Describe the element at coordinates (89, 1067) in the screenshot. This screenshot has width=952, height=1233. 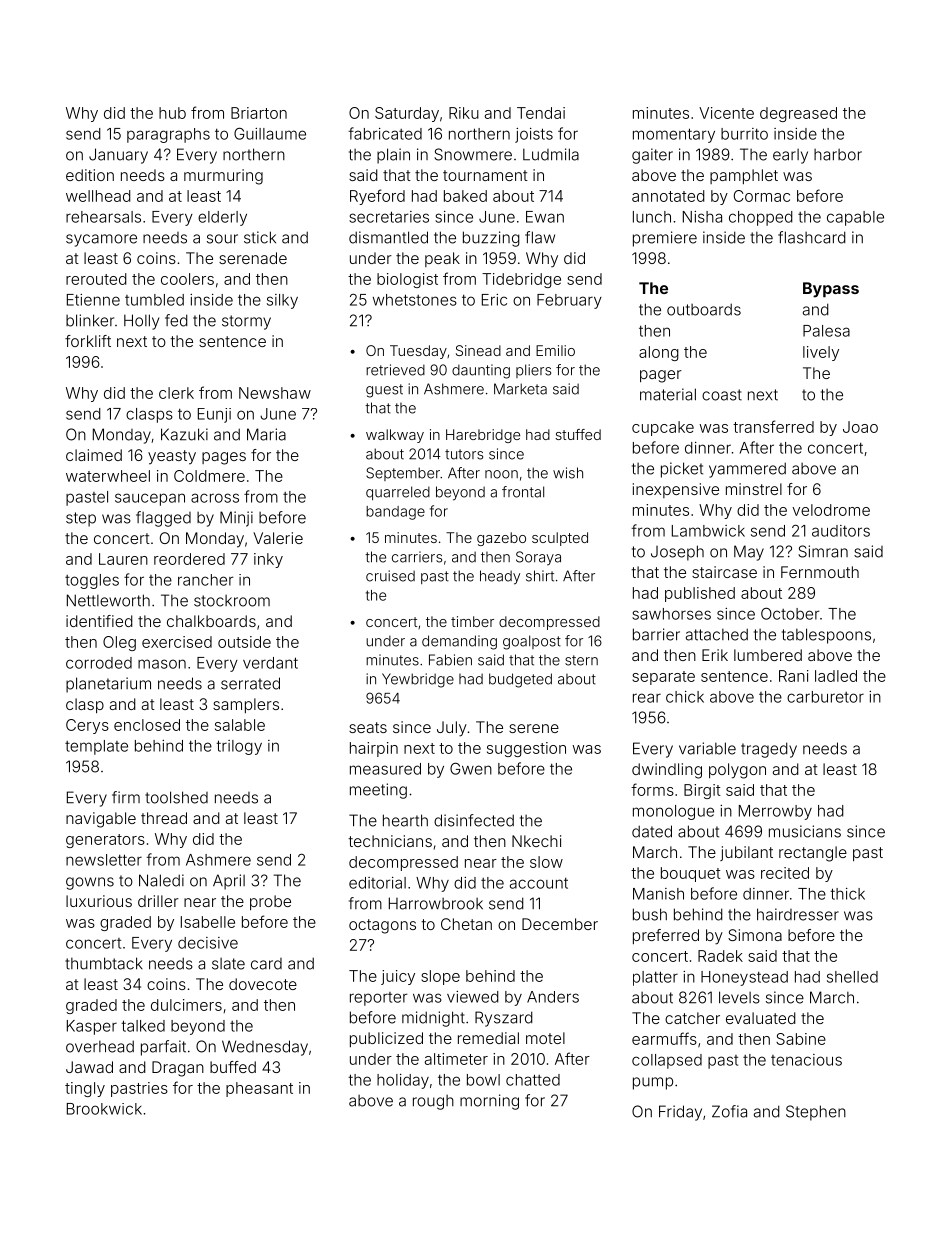
I see `Jawad` at that location.
